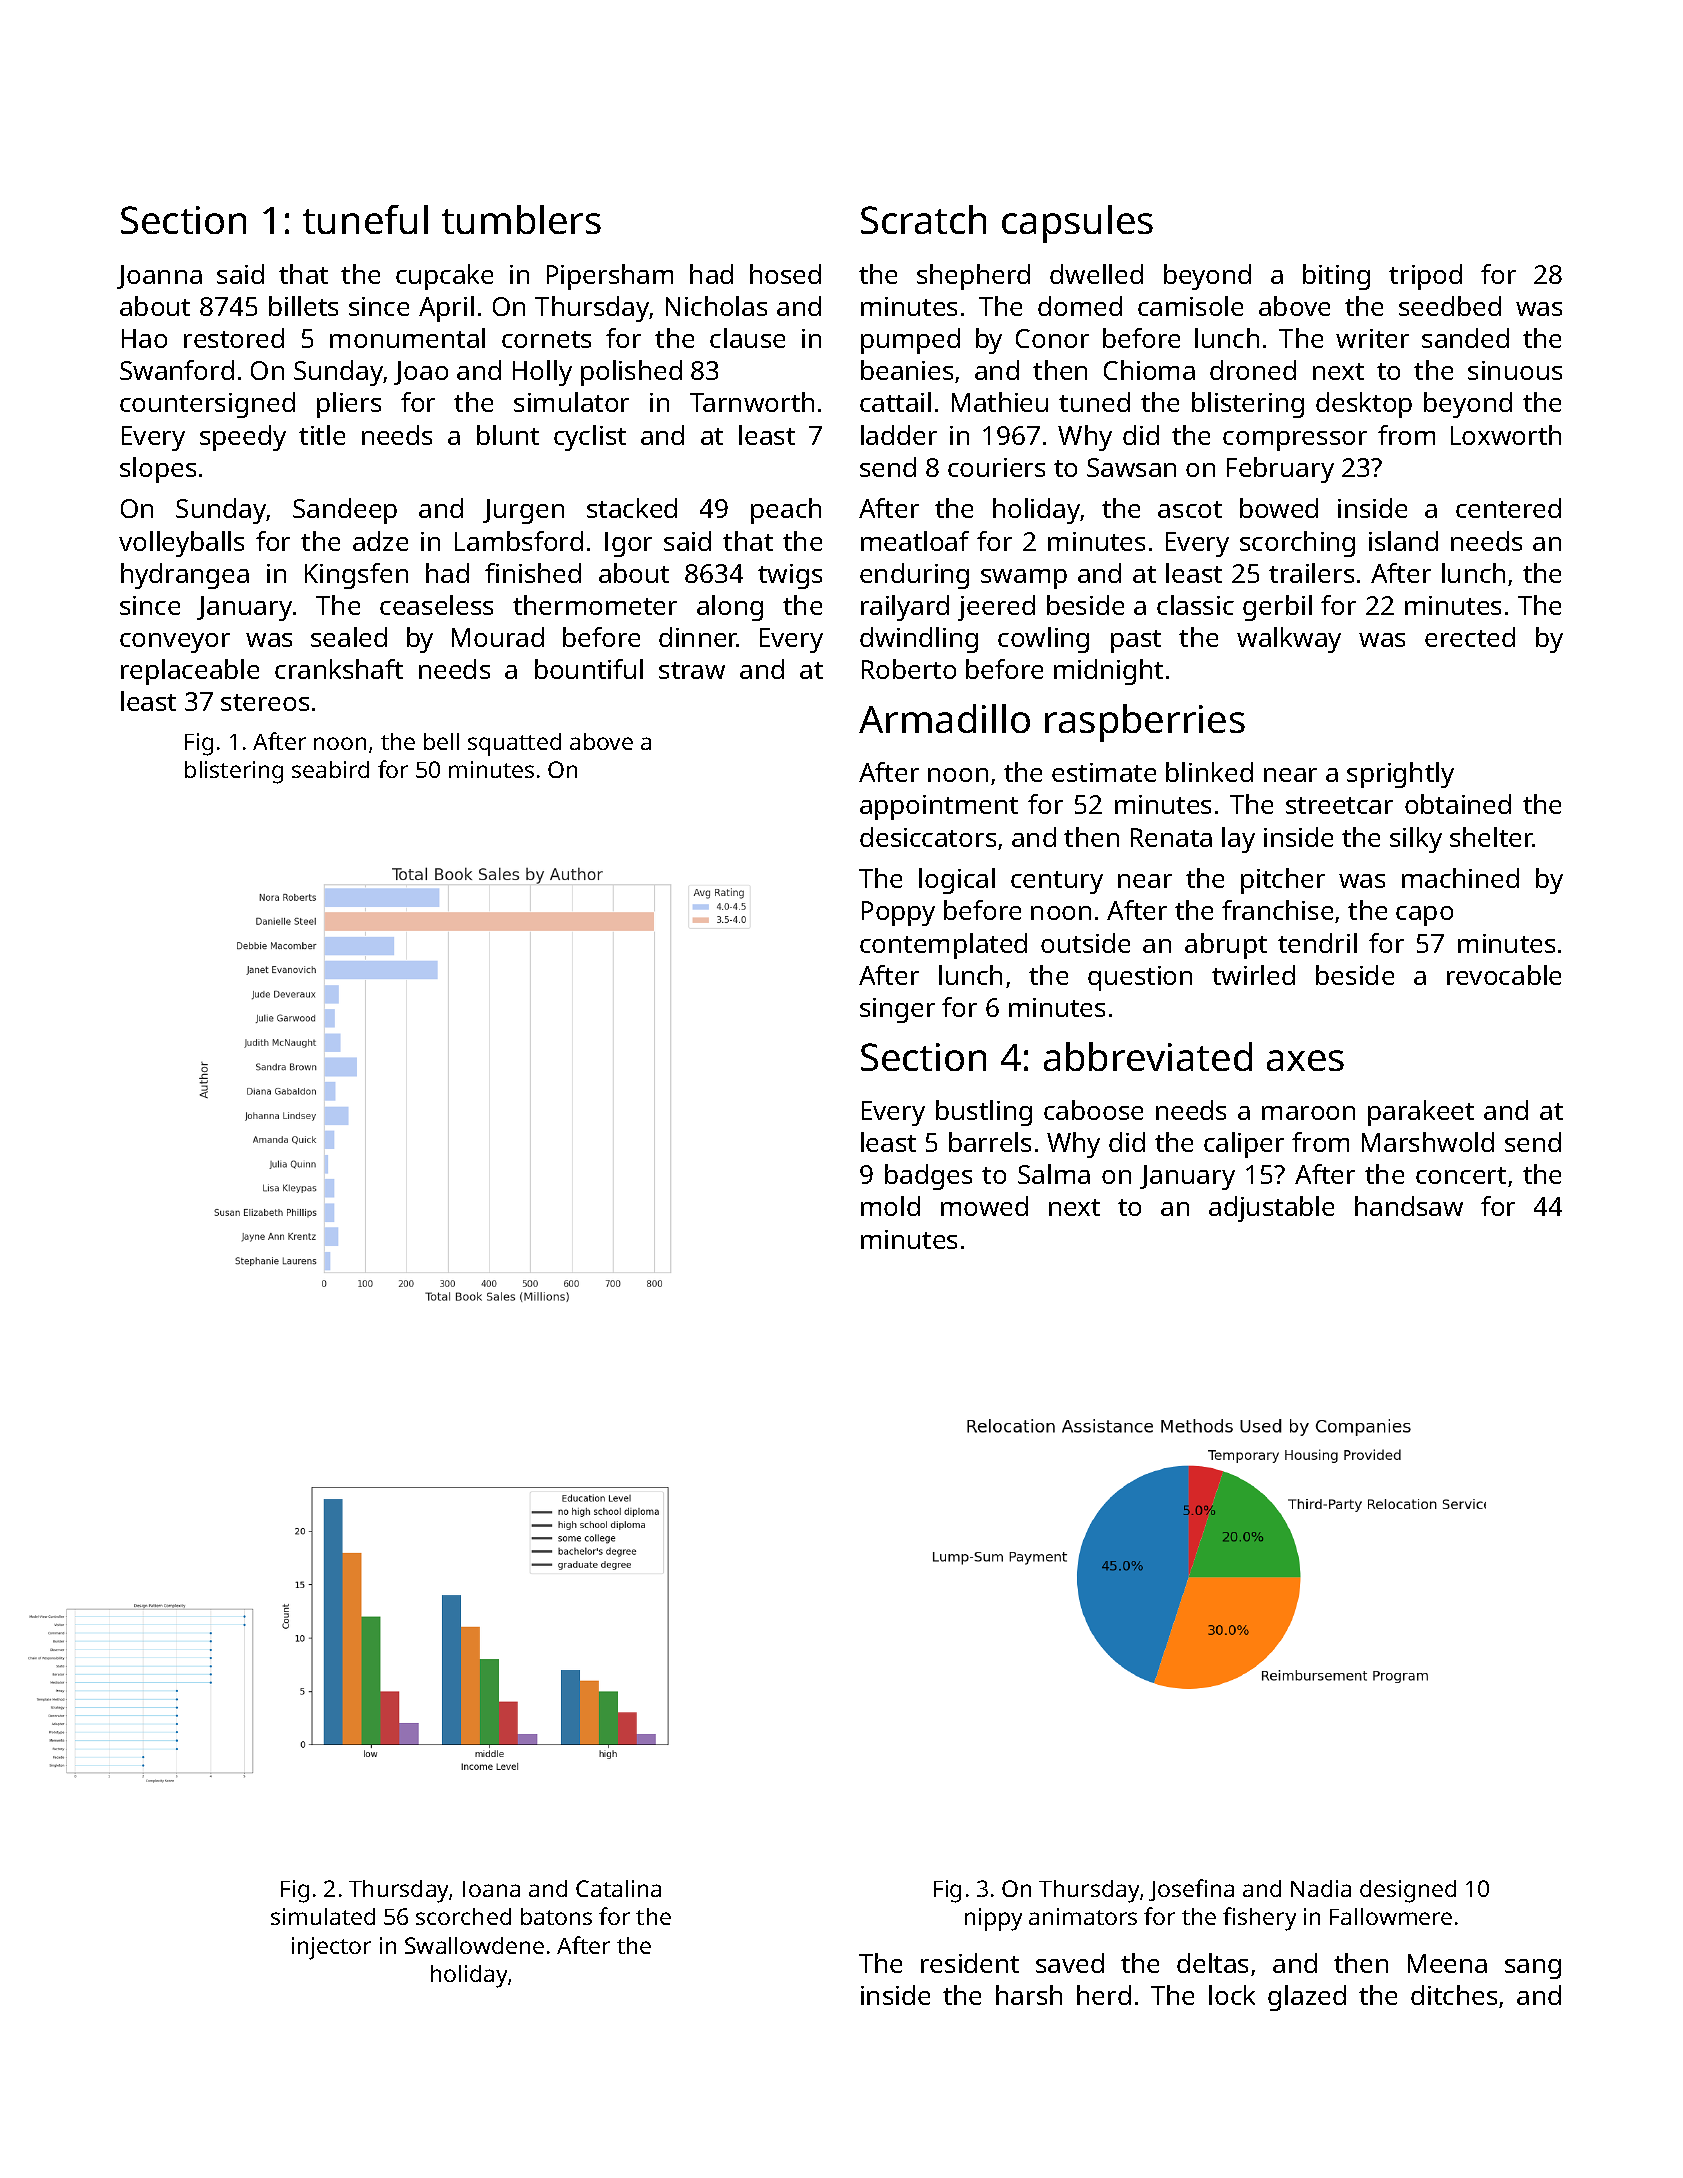 This document has height=2178, width=1683. What do you see at coordinates (993, 1919) in the document?
I see `nippy` at bounding box center [993, 1919].
